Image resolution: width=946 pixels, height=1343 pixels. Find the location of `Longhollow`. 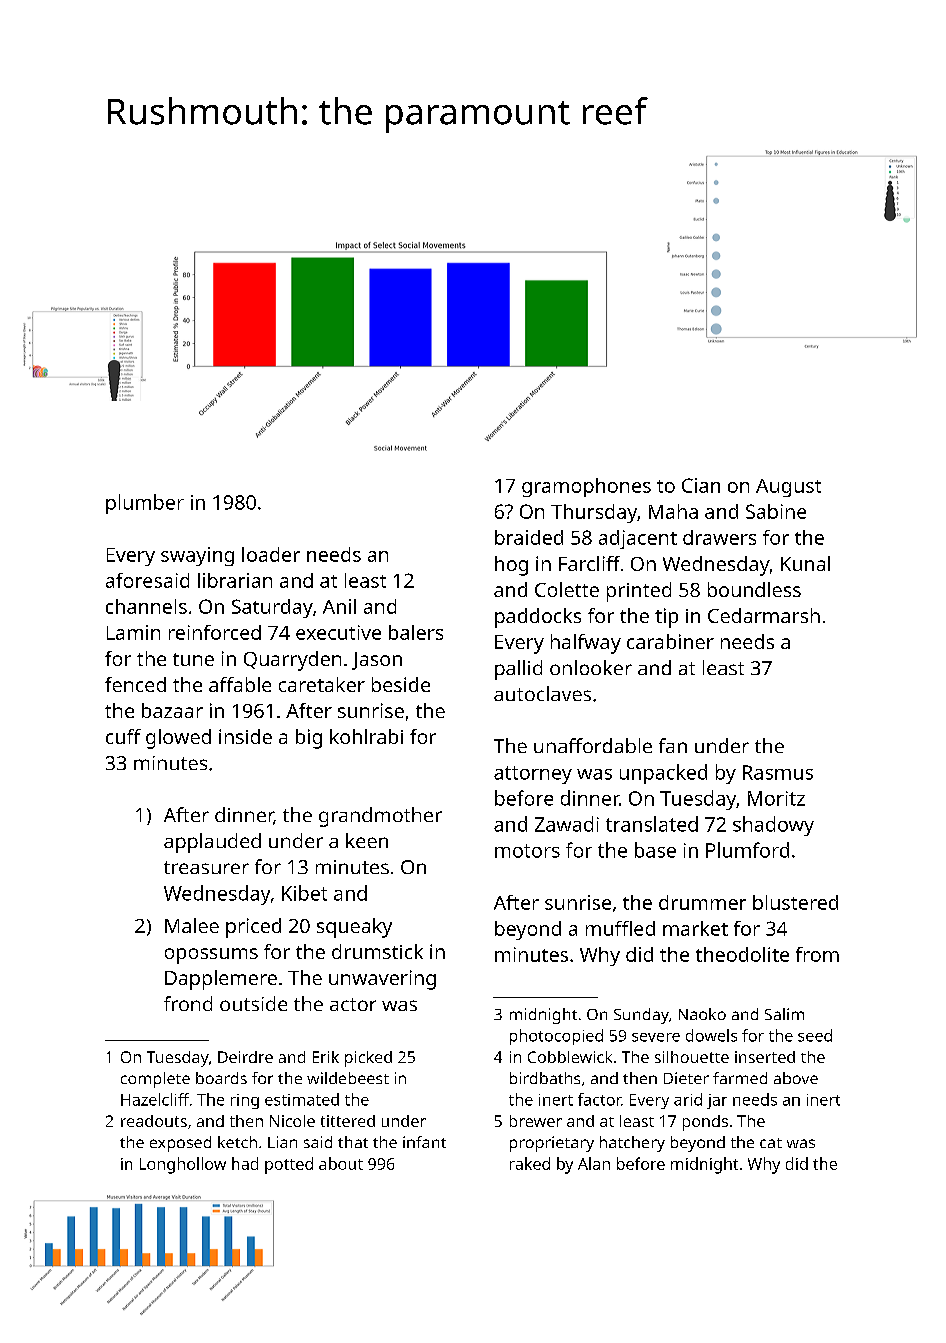

Longhollow is located at coordinates (183, 1165).
